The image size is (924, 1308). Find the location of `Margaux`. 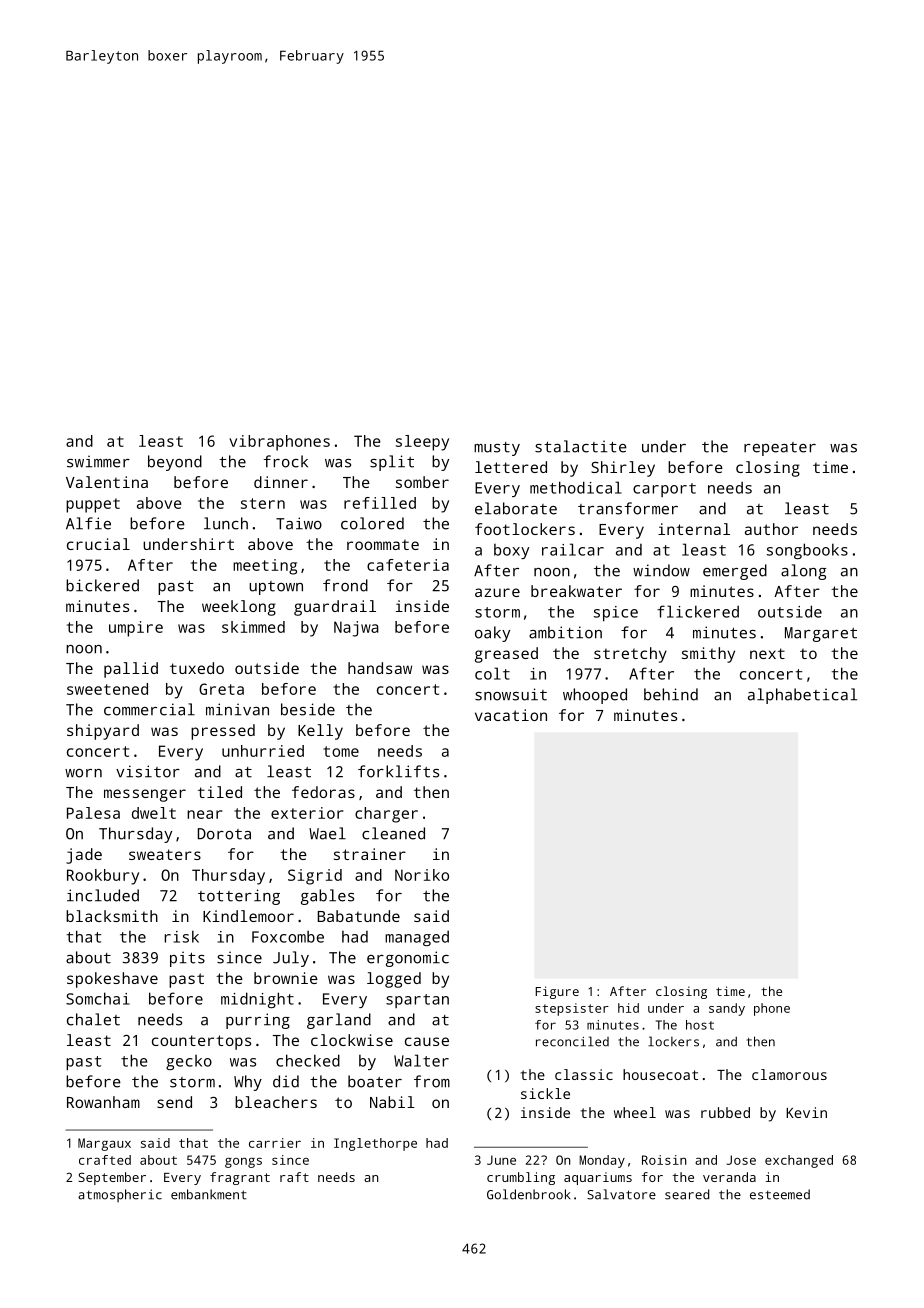

Margaux is located at coordinates (104, 1144).
